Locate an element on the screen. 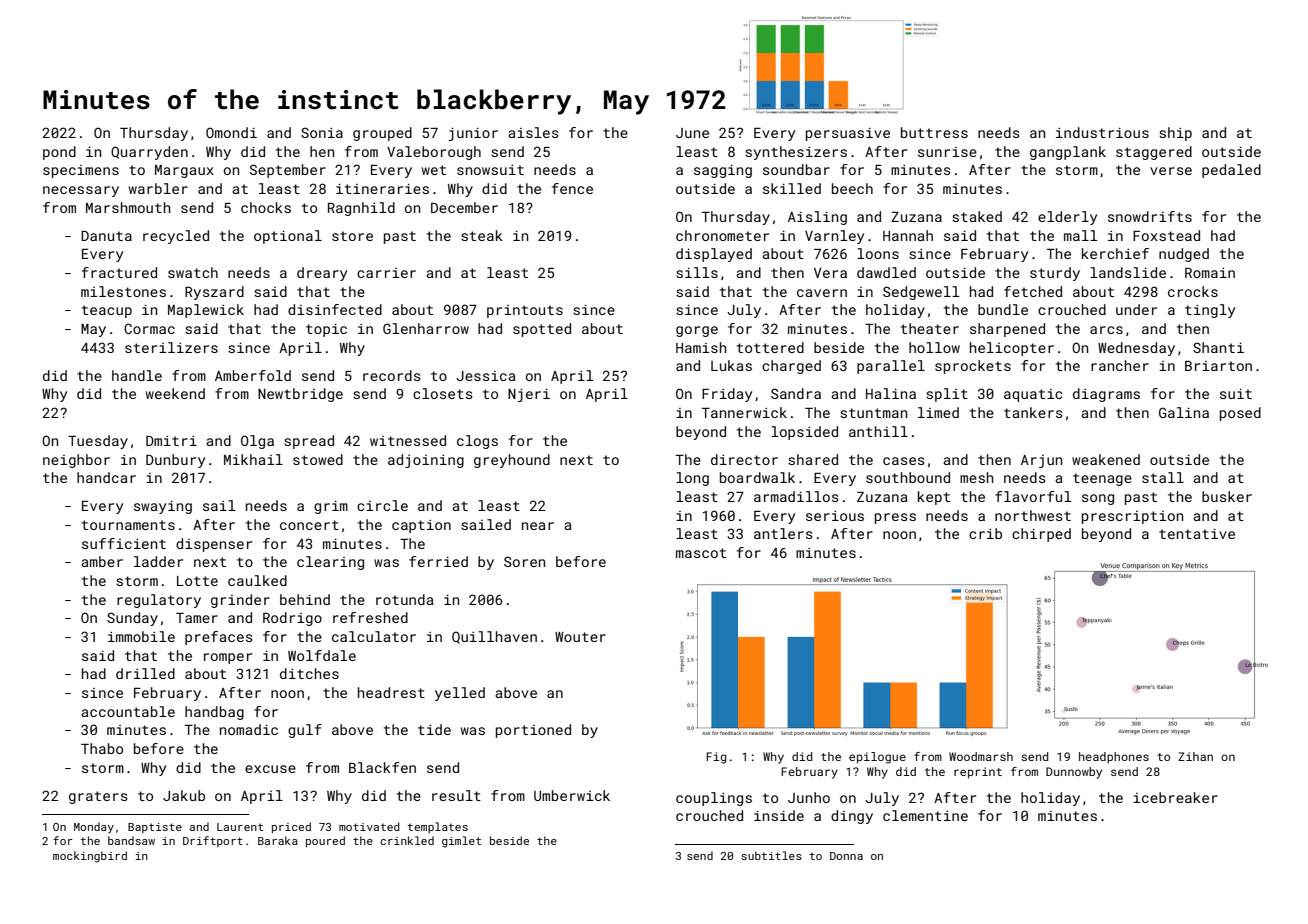 The image size is (1308, 924). nomadic is located at coordinates (249, 729).
